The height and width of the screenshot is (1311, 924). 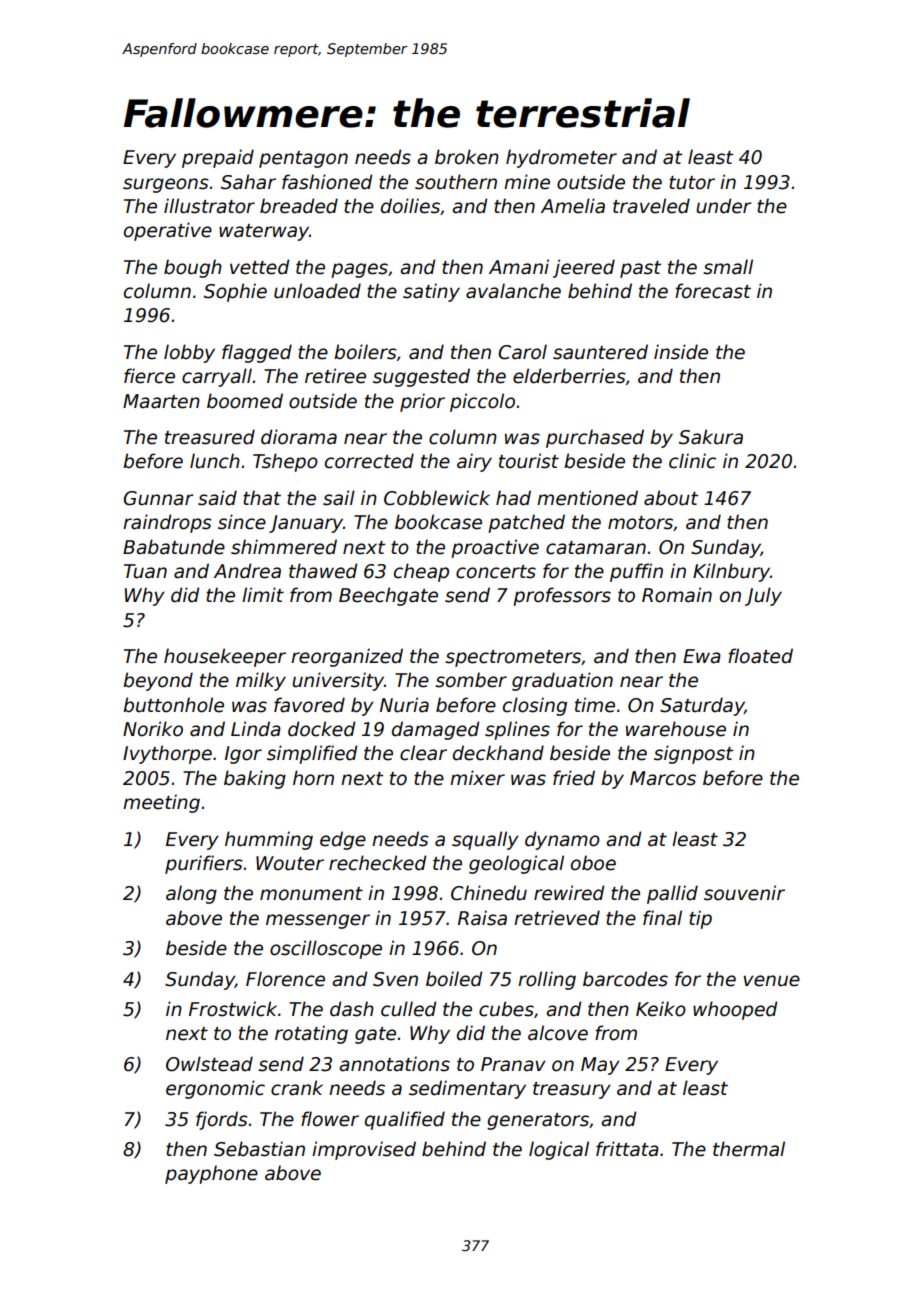 I want to click on past, so click(x=640, y=269).
